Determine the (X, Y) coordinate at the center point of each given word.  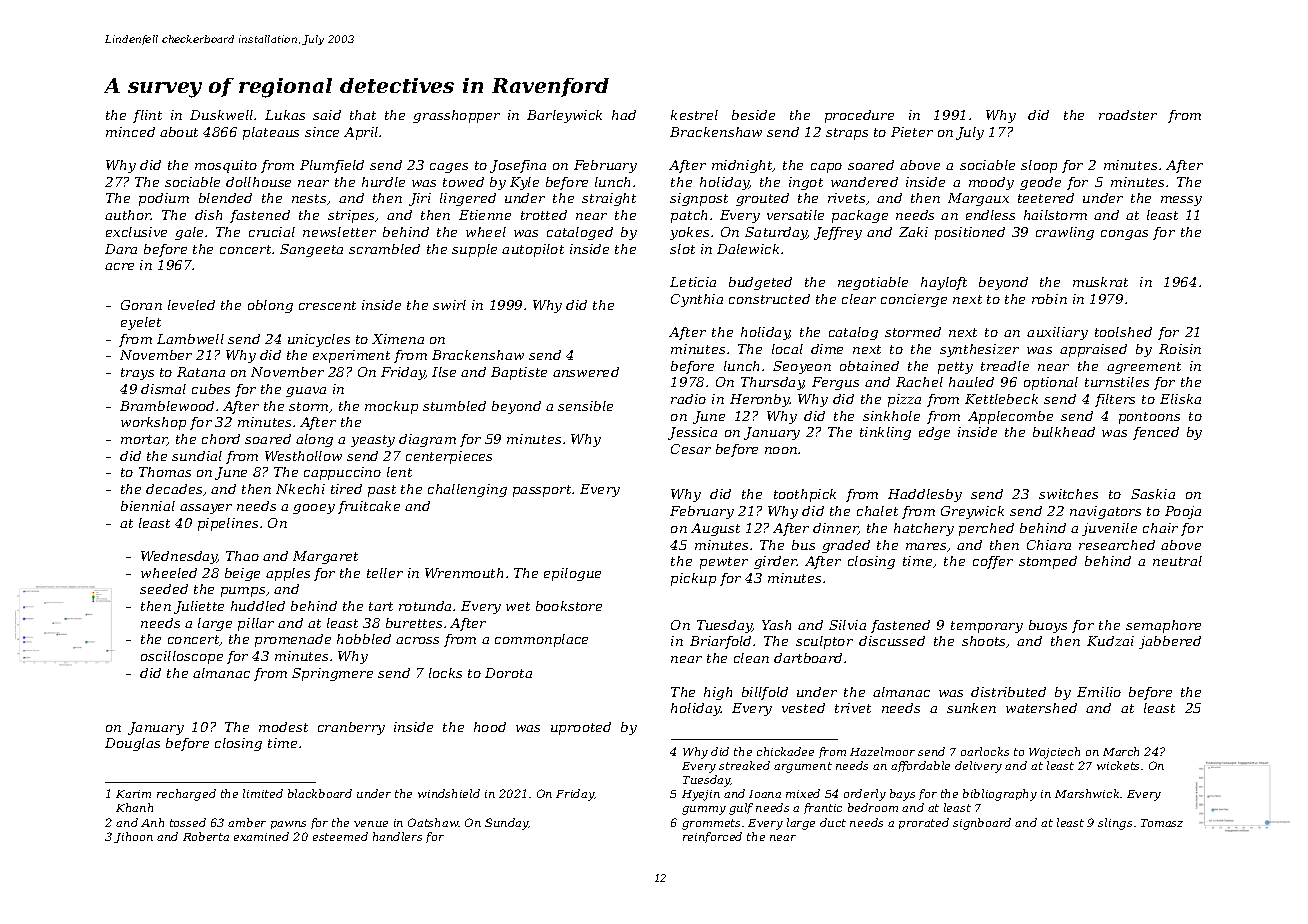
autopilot (533, 250)
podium (164, 199)
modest (283, 727)
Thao (242, 556)
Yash (776, 625)
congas (1124, 235)
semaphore (1163, 626)
